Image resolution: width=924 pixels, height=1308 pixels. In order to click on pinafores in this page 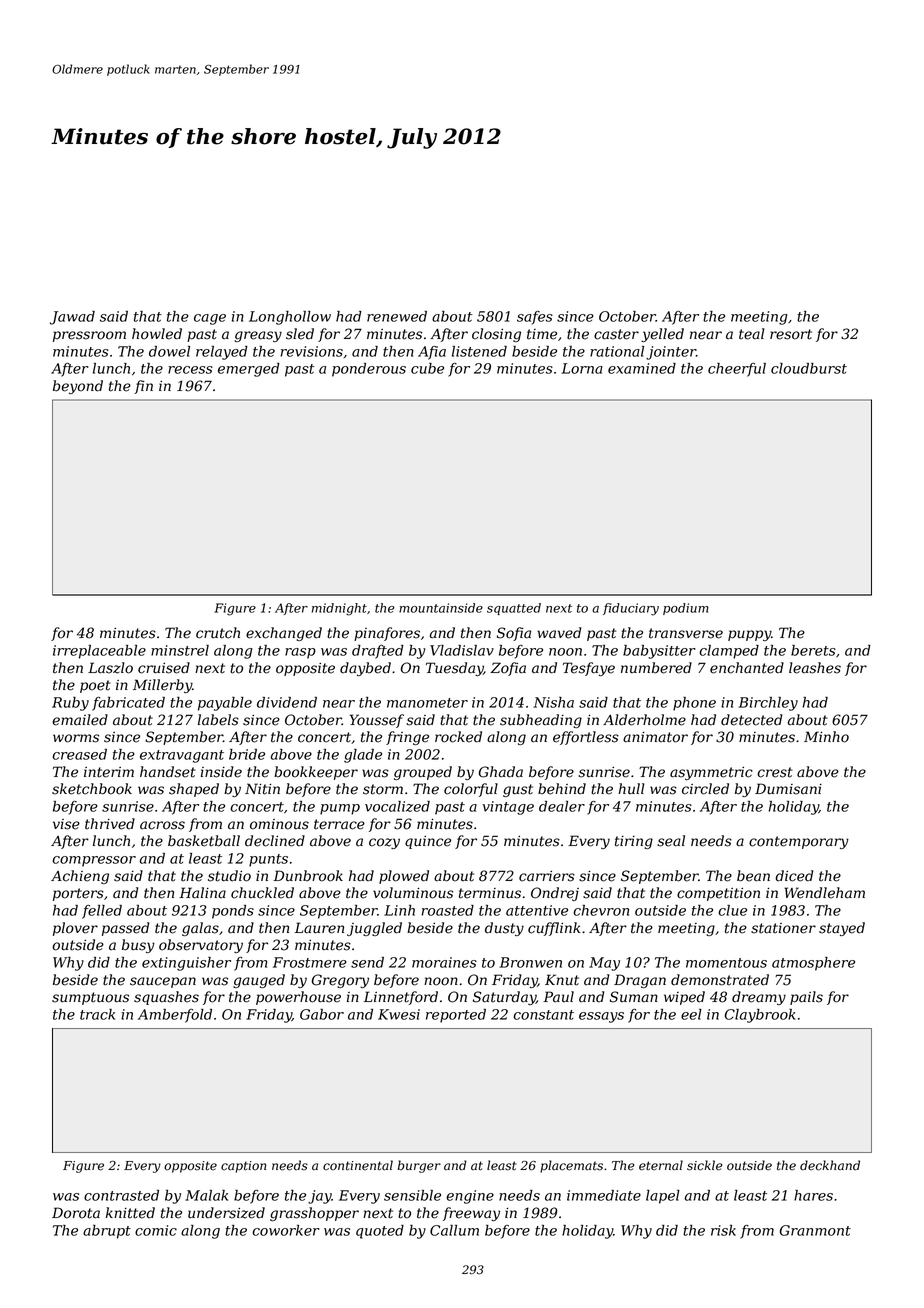, I will do `click(387, 634)`.
